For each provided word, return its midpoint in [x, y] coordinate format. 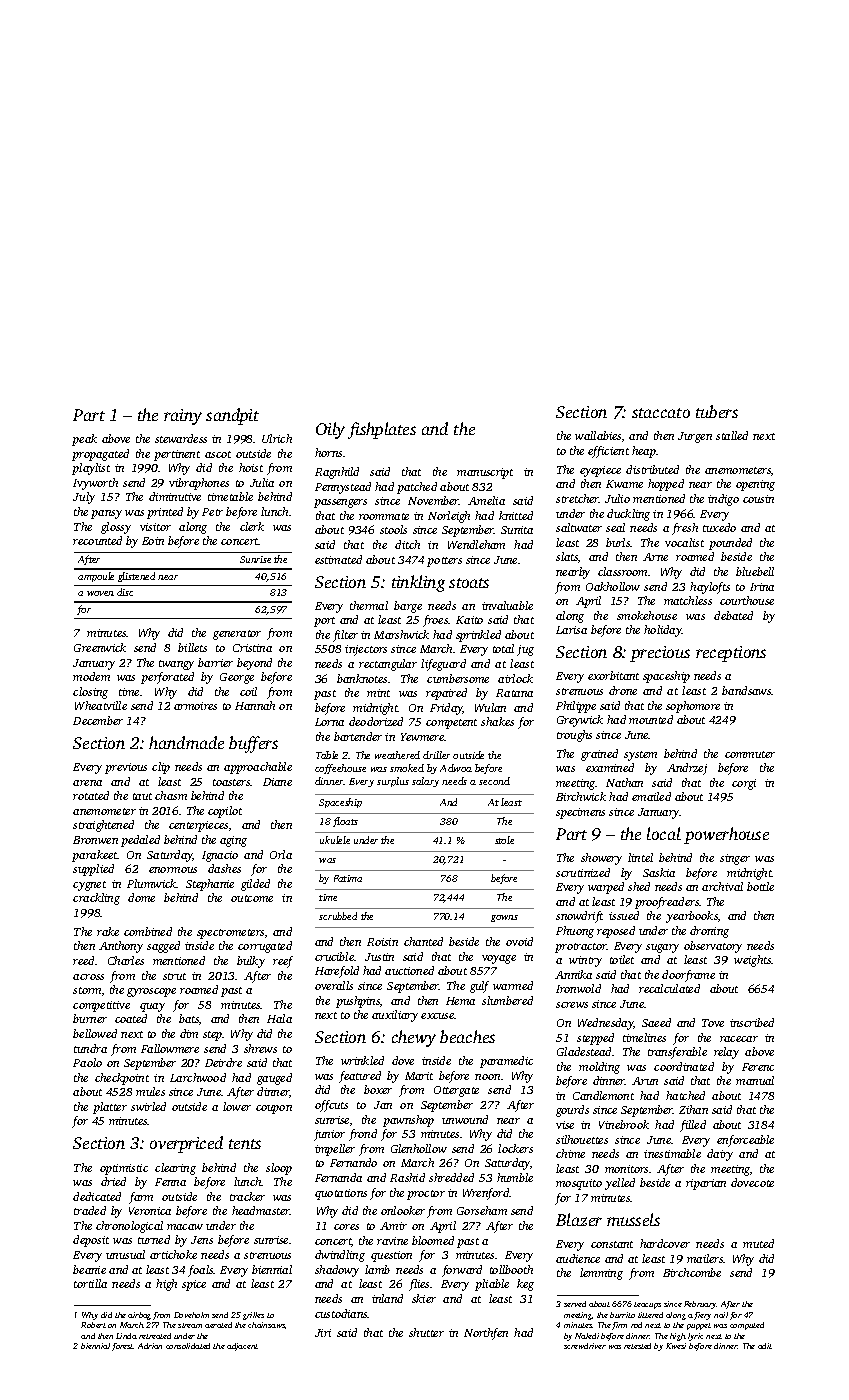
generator [237, 635]
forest [123, 1347]
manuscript [485, 473]
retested [637, 1346]
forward [462, 1271]
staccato [661, 413]
